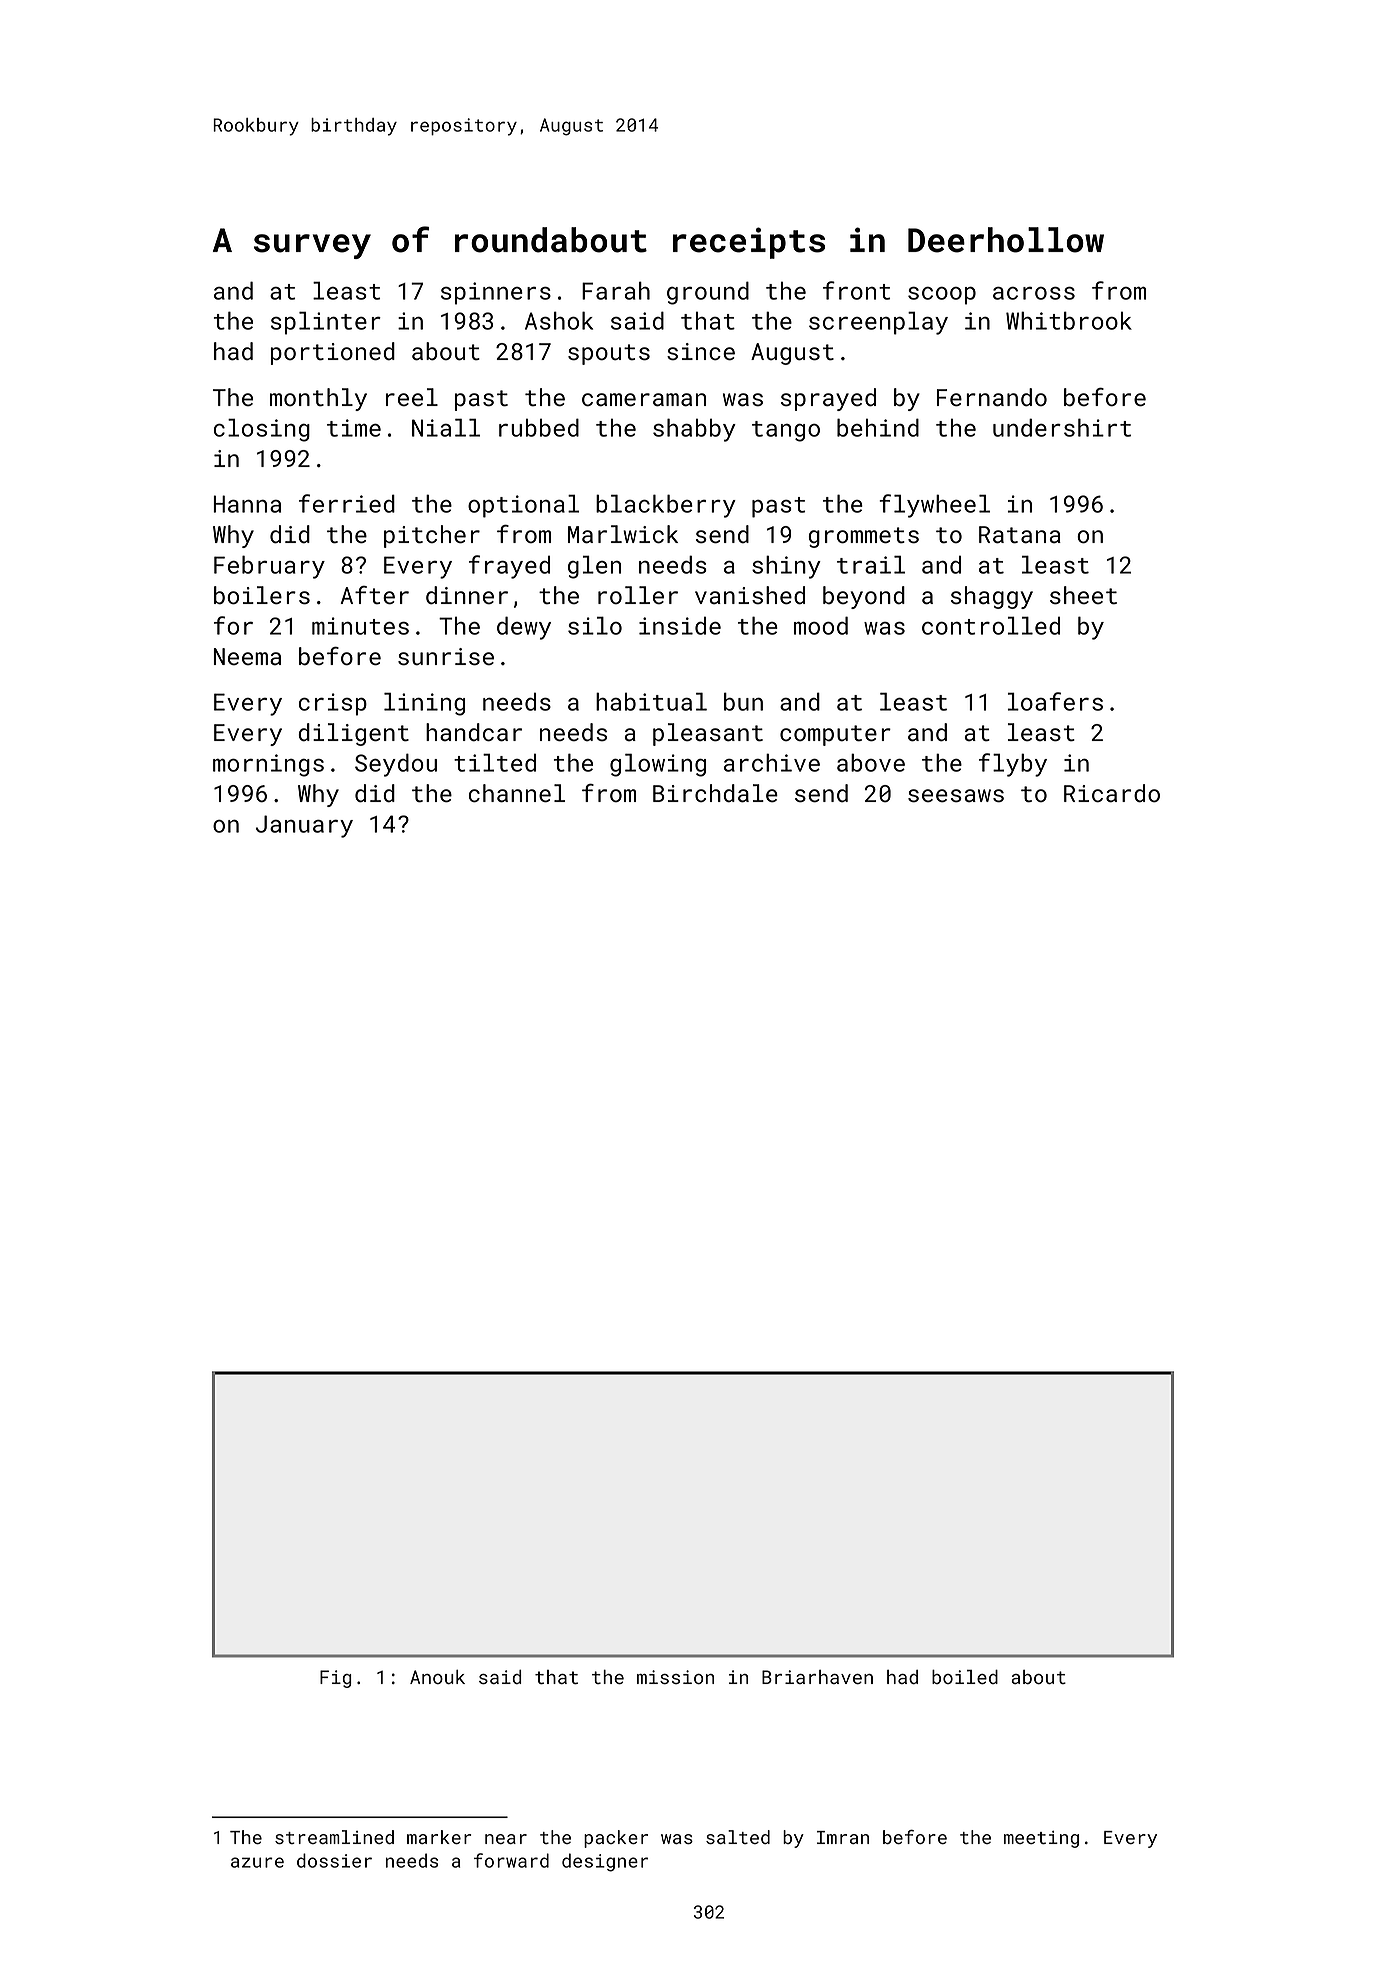  What do you see at coordinates (1034, 293) in the screenshot?
I see `across` at bounding box center [1034, 293].
